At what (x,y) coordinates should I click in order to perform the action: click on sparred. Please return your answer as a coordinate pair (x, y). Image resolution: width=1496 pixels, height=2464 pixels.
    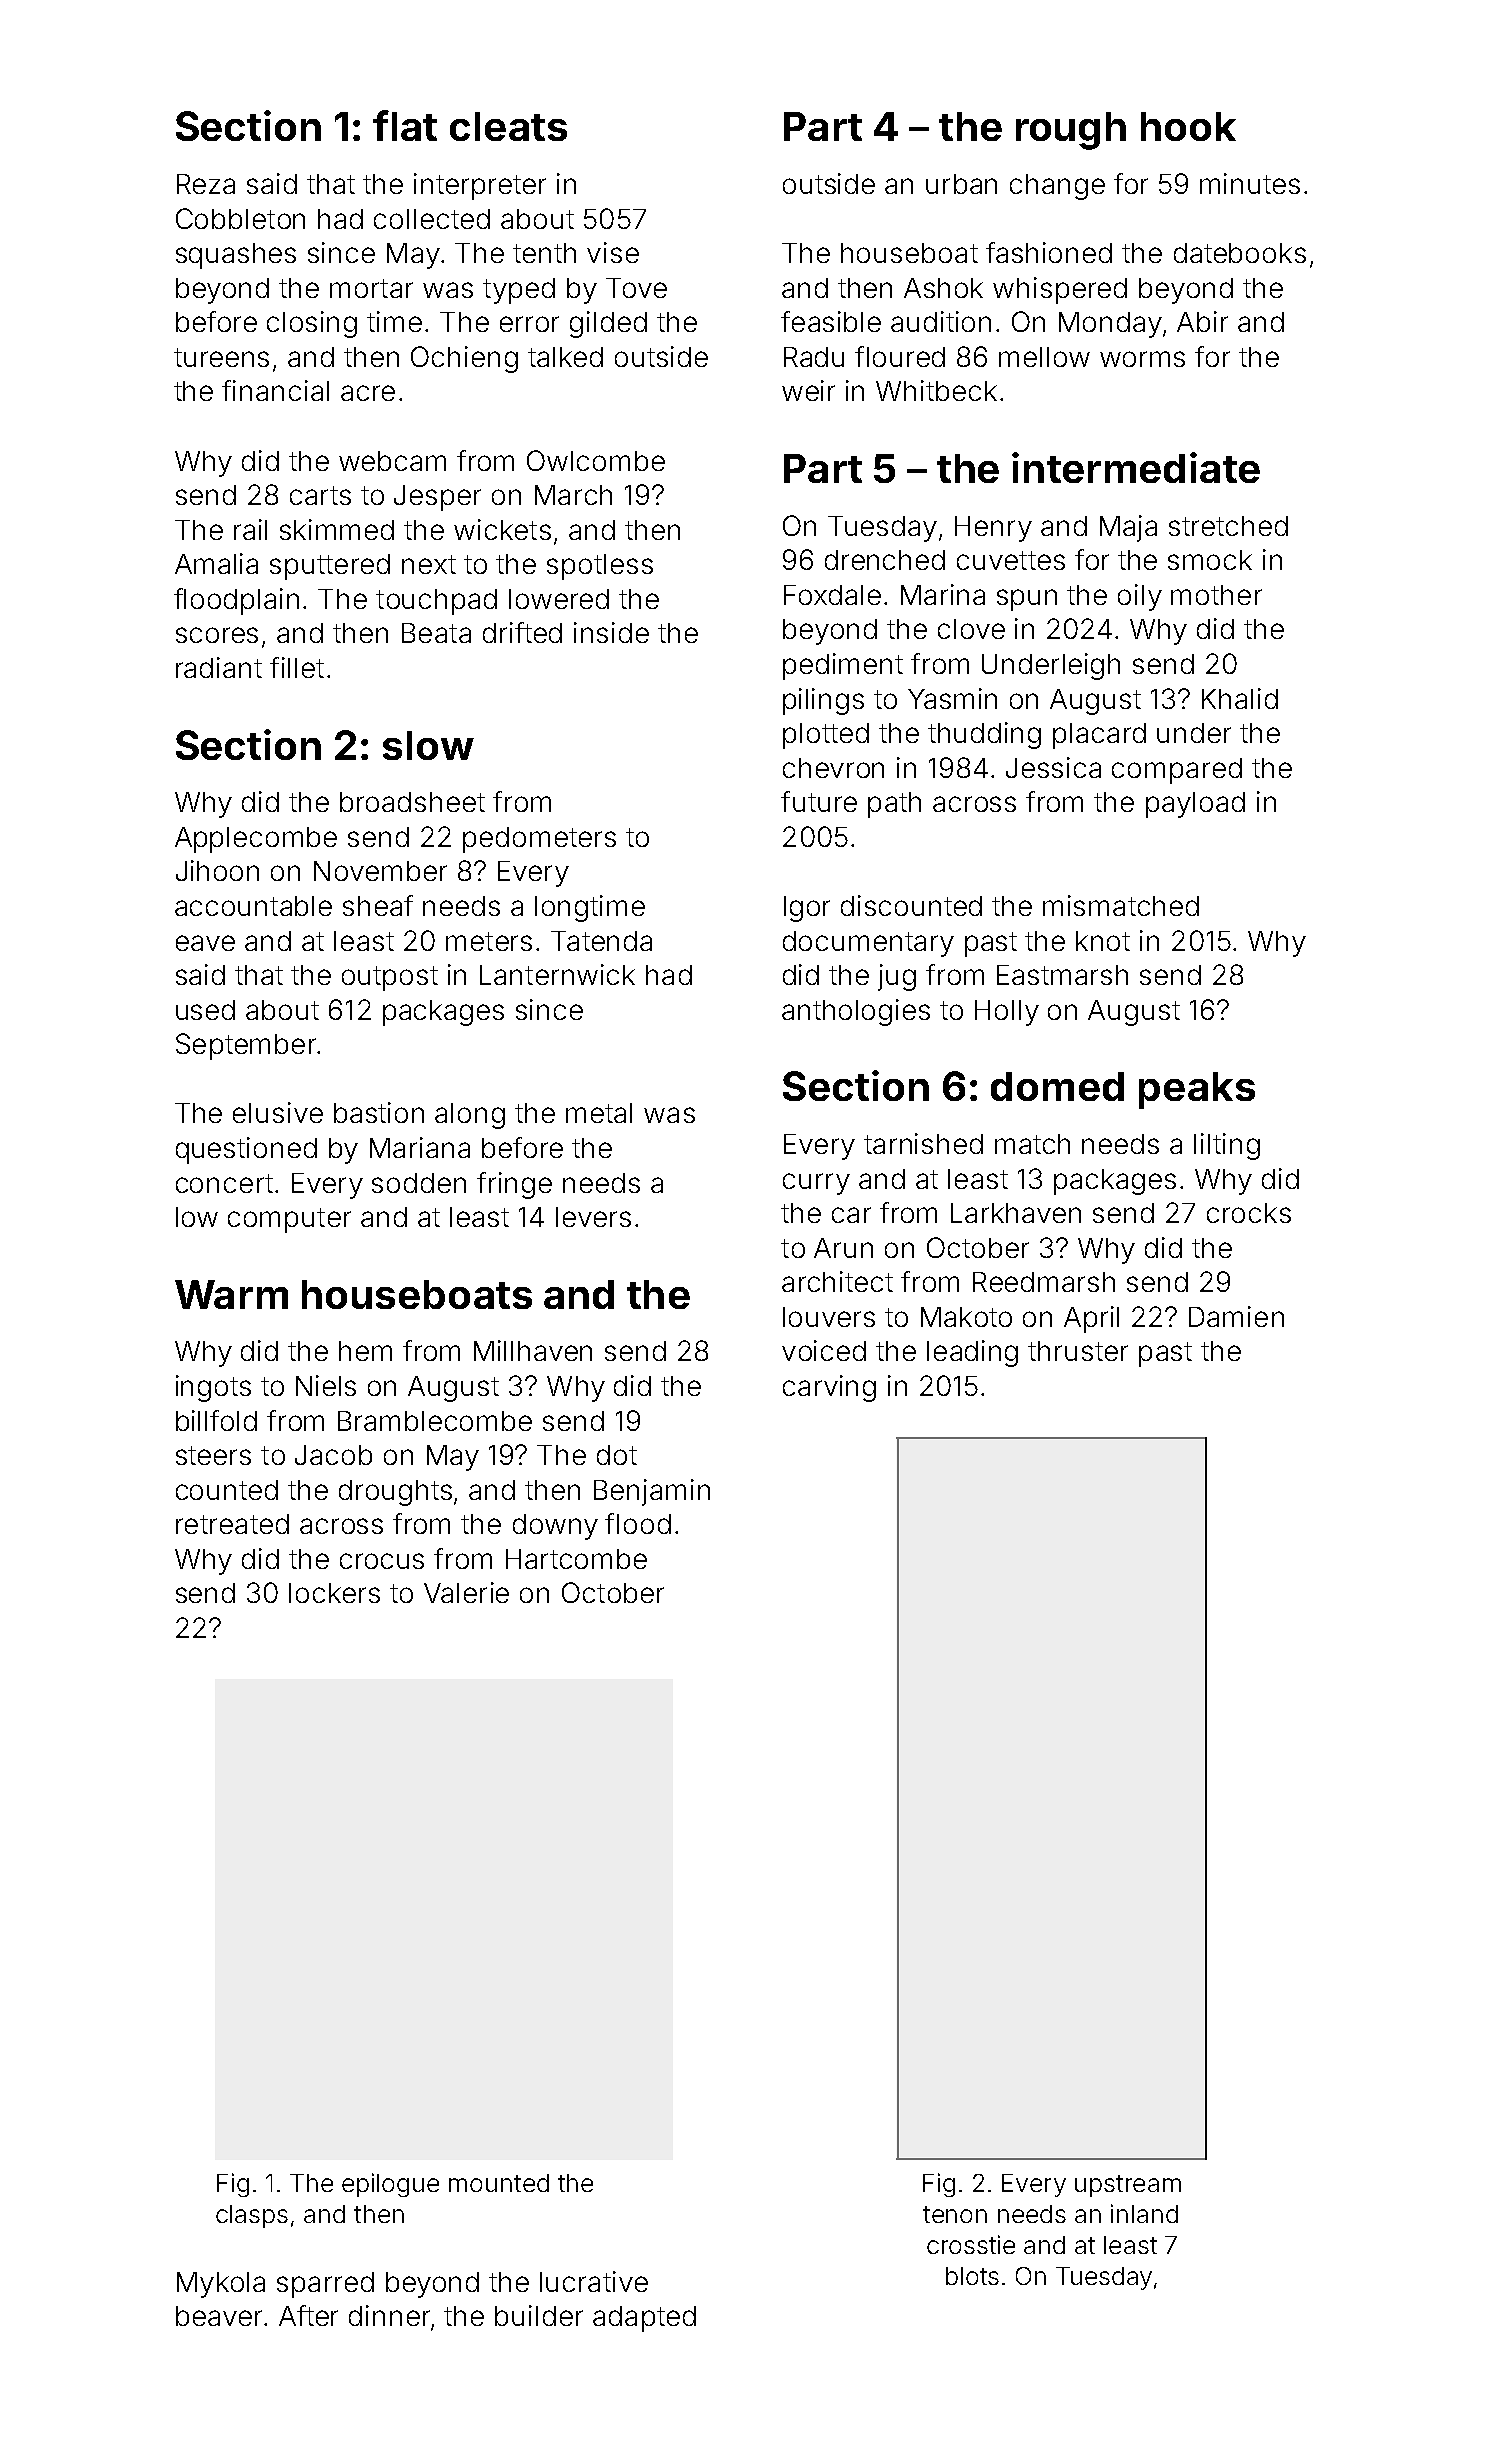
    Looking at the image, I should click on (325, 2285).
